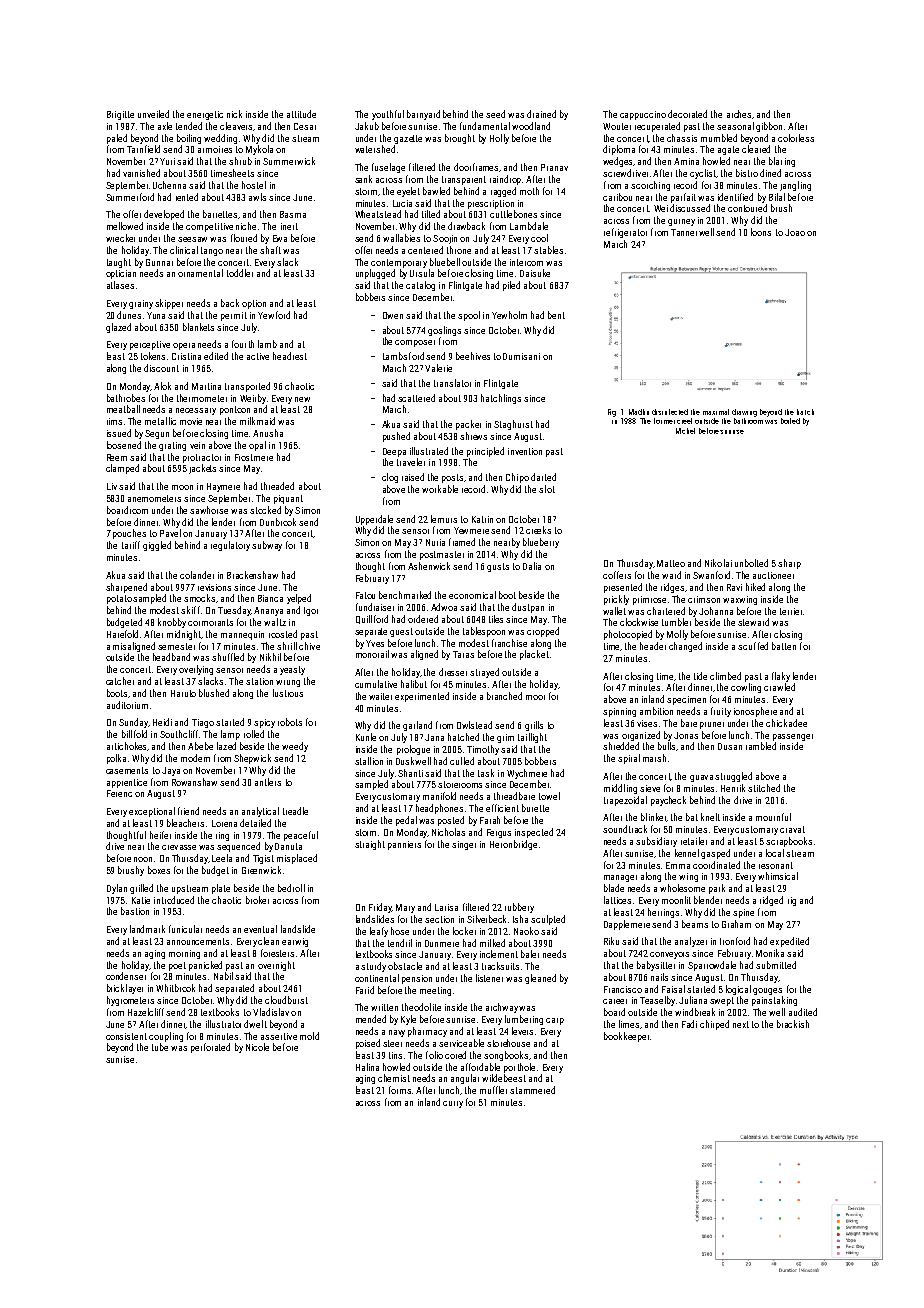 This screenshot has height=1308, width=924. Describe the element at coordinates (764, 788) in the screenshot. I see `stitched` at that location.
